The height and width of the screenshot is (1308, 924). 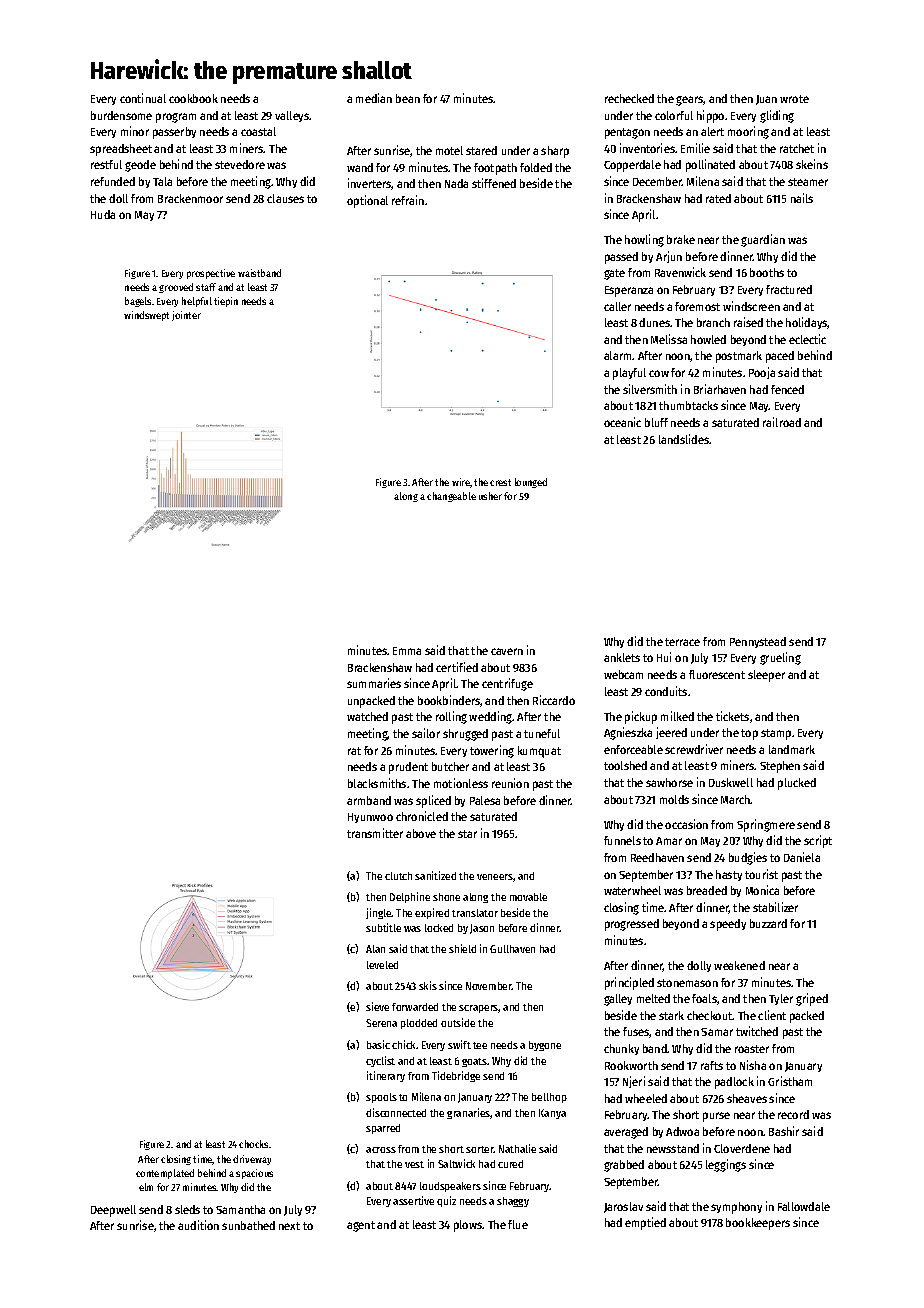 I want to click on summaries, so click(x=374, y=683).
